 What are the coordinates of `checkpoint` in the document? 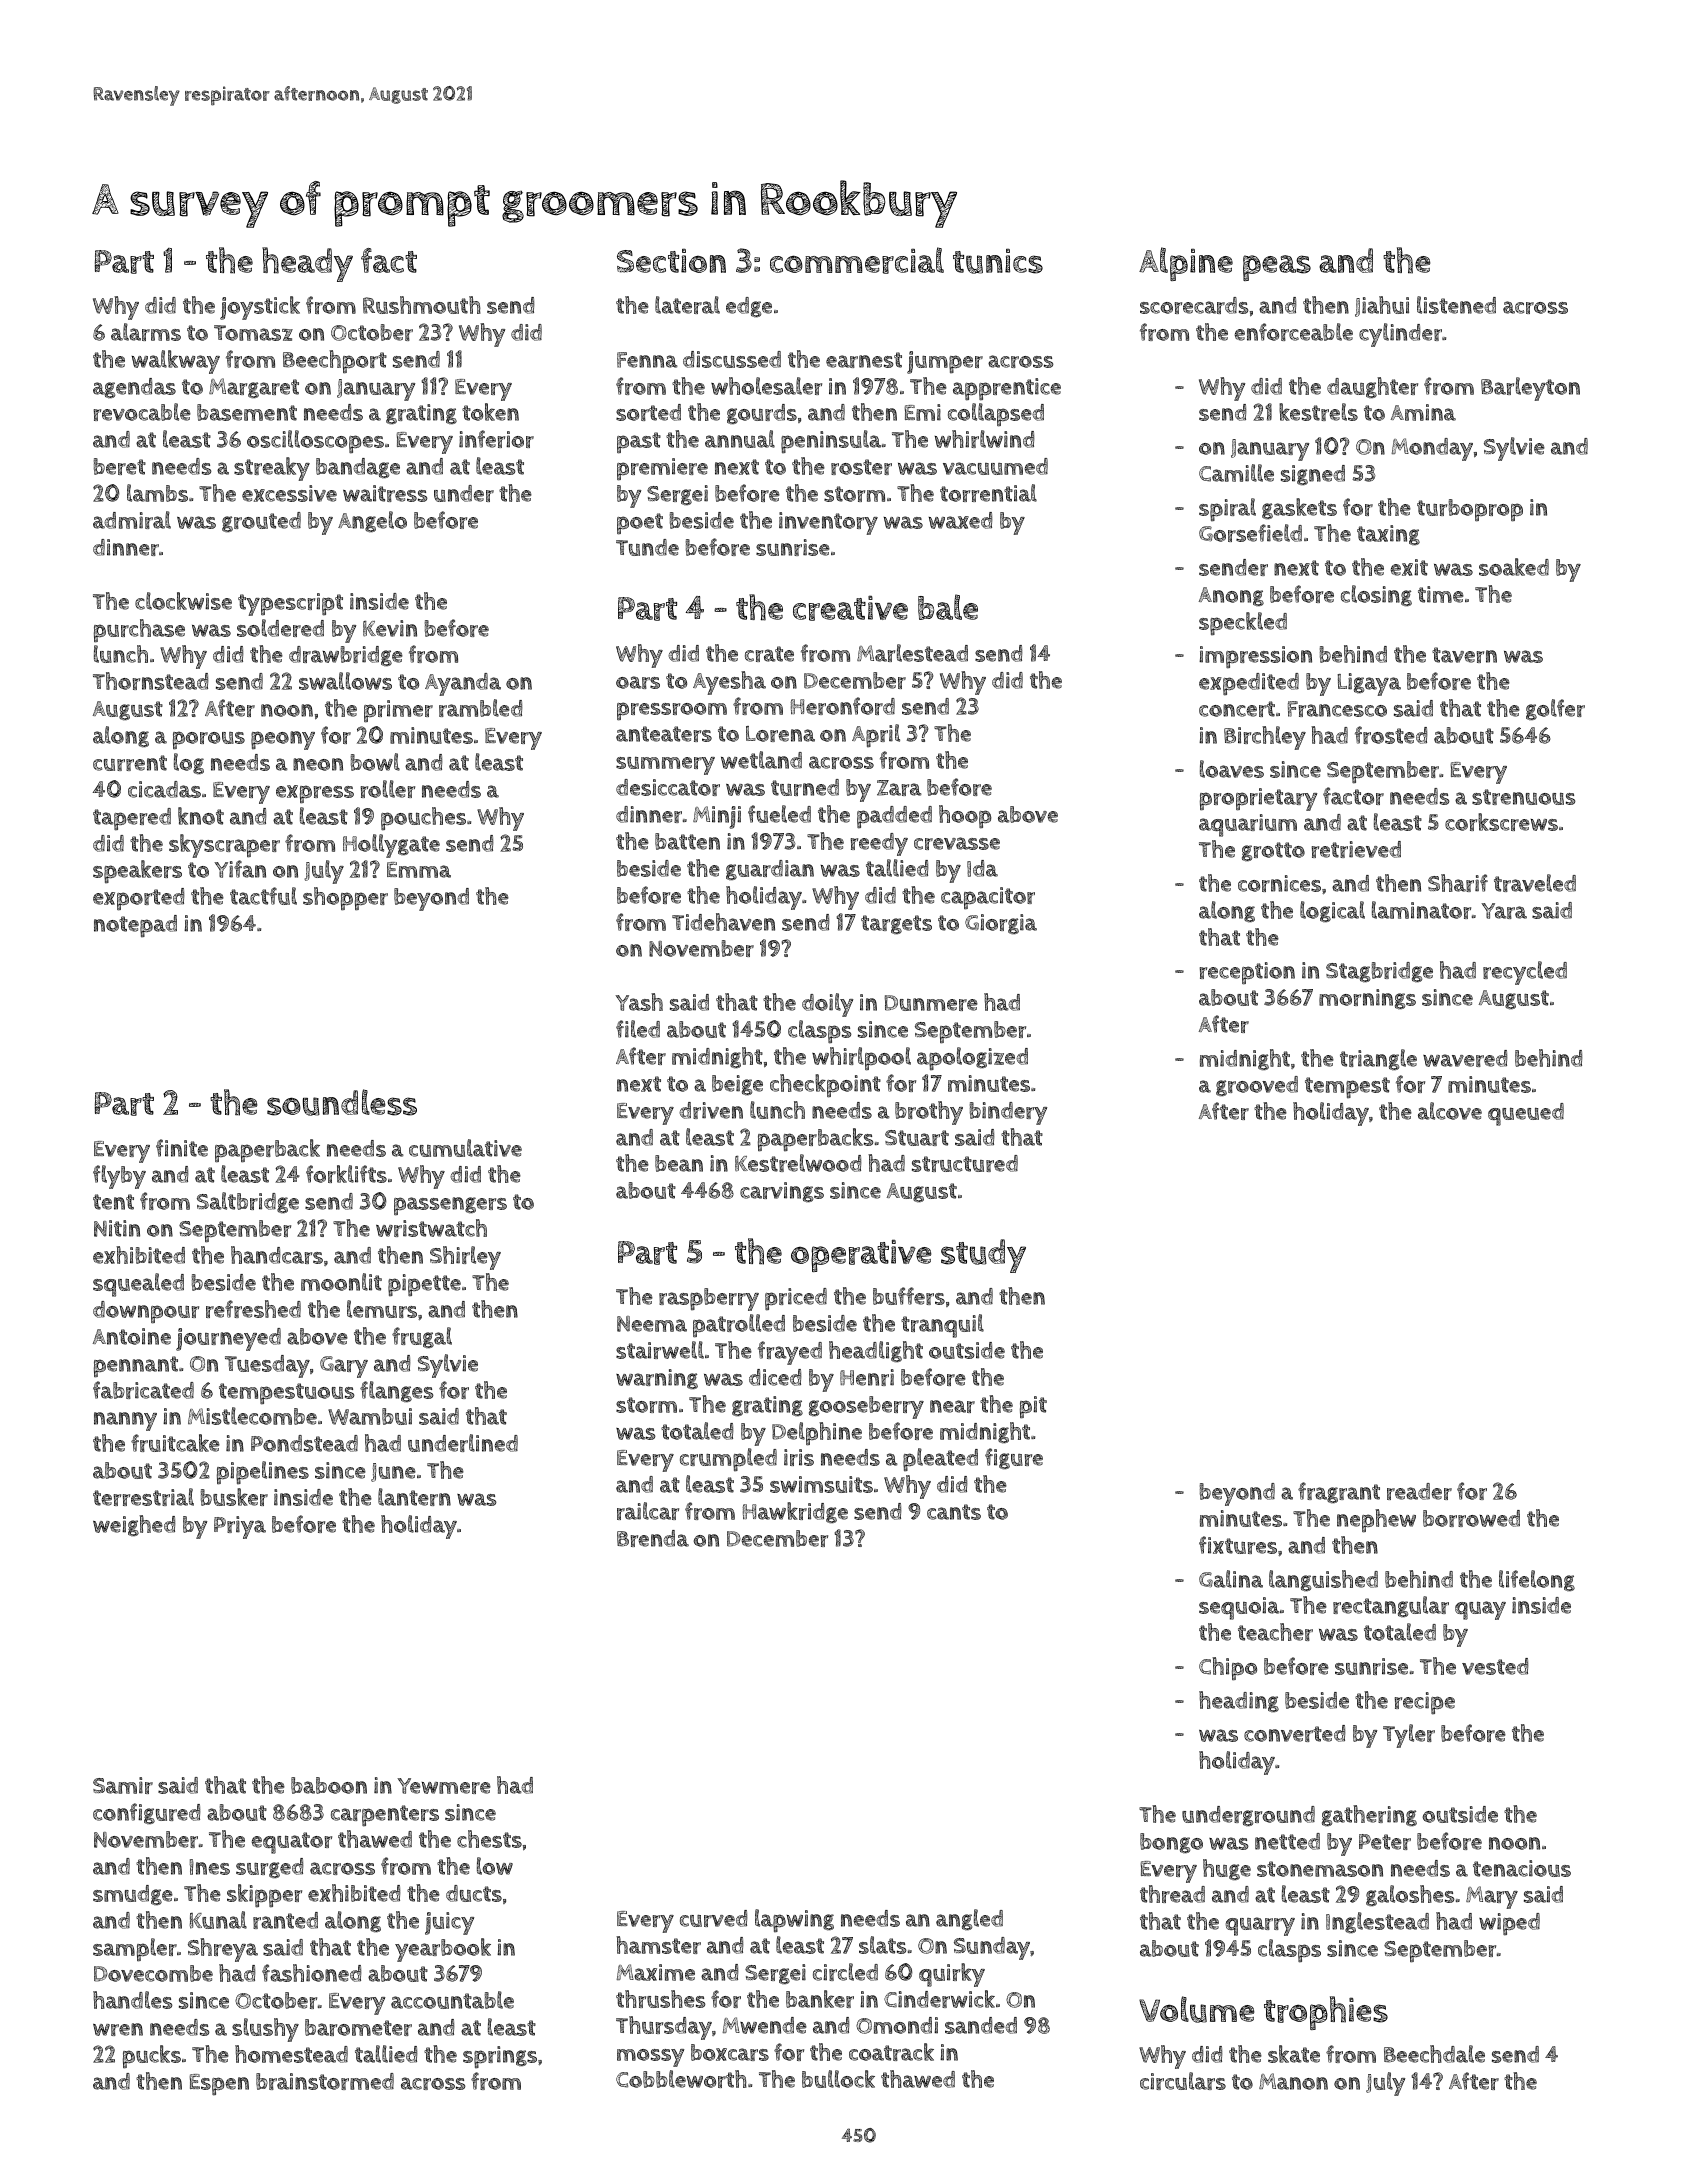 It's located at (825, 1086).
